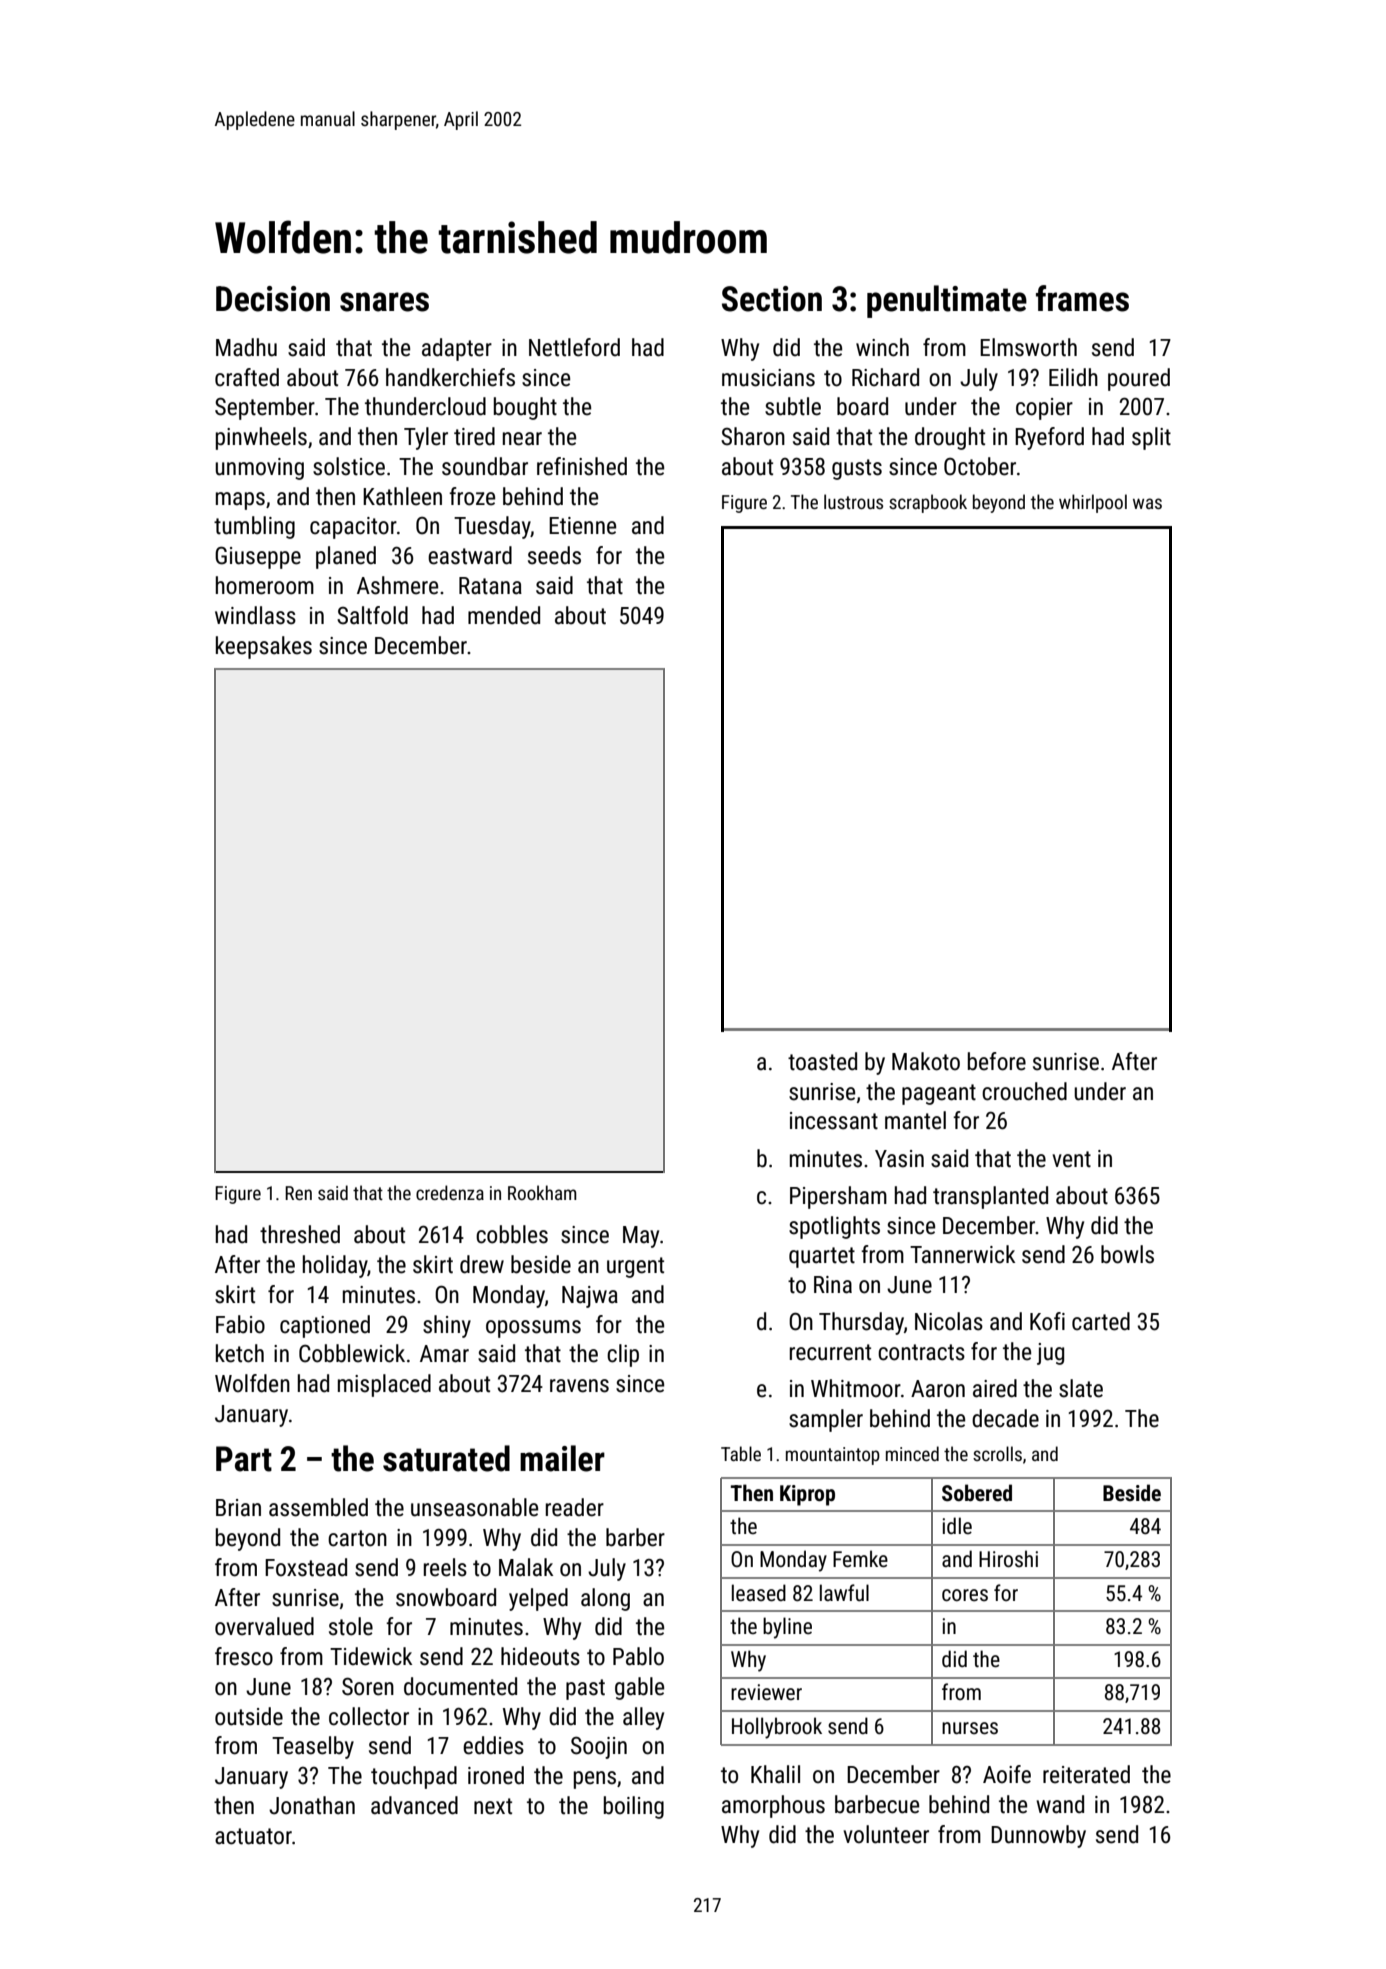  I want to click on spotlights, so click(834, 1227).
